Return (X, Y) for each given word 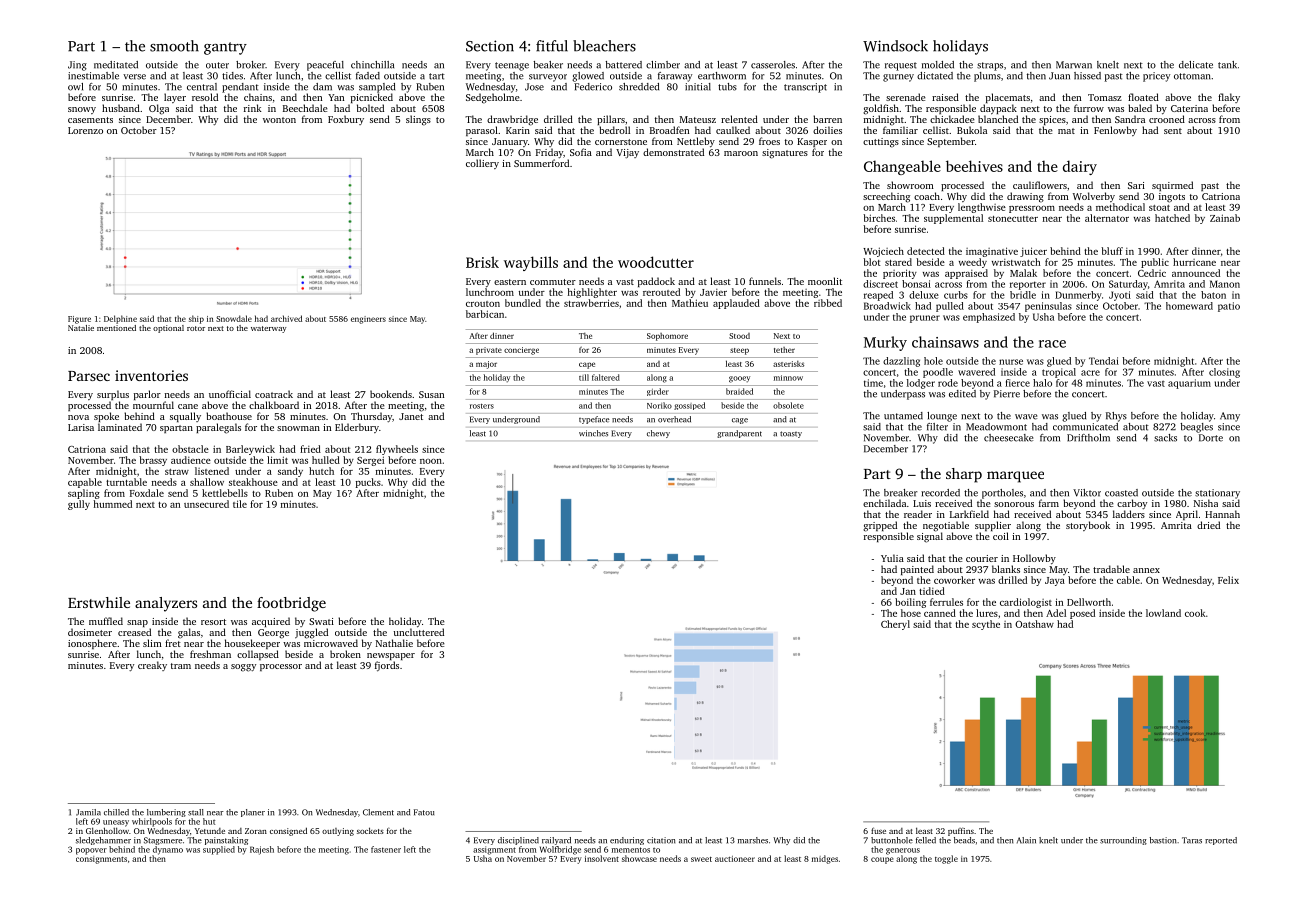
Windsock (895, 46)
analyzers (166, 604)
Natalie (81, 328)
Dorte (1211, 438)
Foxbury (346, 120)
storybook (1088, 526)
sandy (290, 472)
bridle (1023, 295)
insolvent (602, 858)
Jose (534, 87)
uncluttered (419, 632)
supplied (219, 850)
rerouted (661, 292)
